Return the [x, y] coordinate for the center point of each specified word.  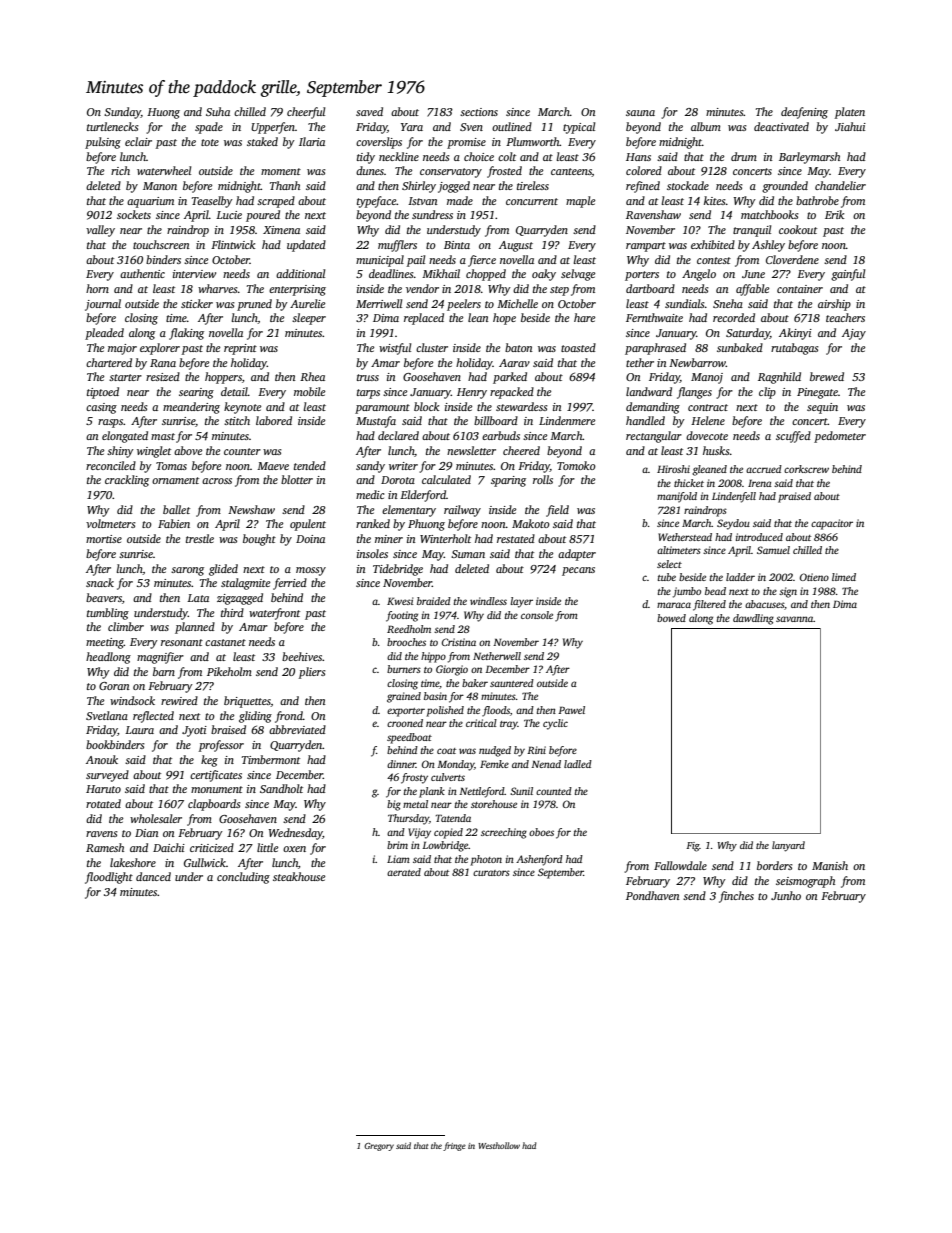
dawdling [753, 619]
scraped [276, 202]
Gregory [379, 1147]
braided [434, 601]
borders [775, 865]
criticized [212, 847]
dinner [401, 764]
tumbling [108, 614]
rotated [103, 803]
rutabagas [795, 349]
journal [103, 305]
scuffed [793, 437]
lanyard [788, 846]
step [559, 291]
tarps [368, 394]
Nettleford [482, 792]
